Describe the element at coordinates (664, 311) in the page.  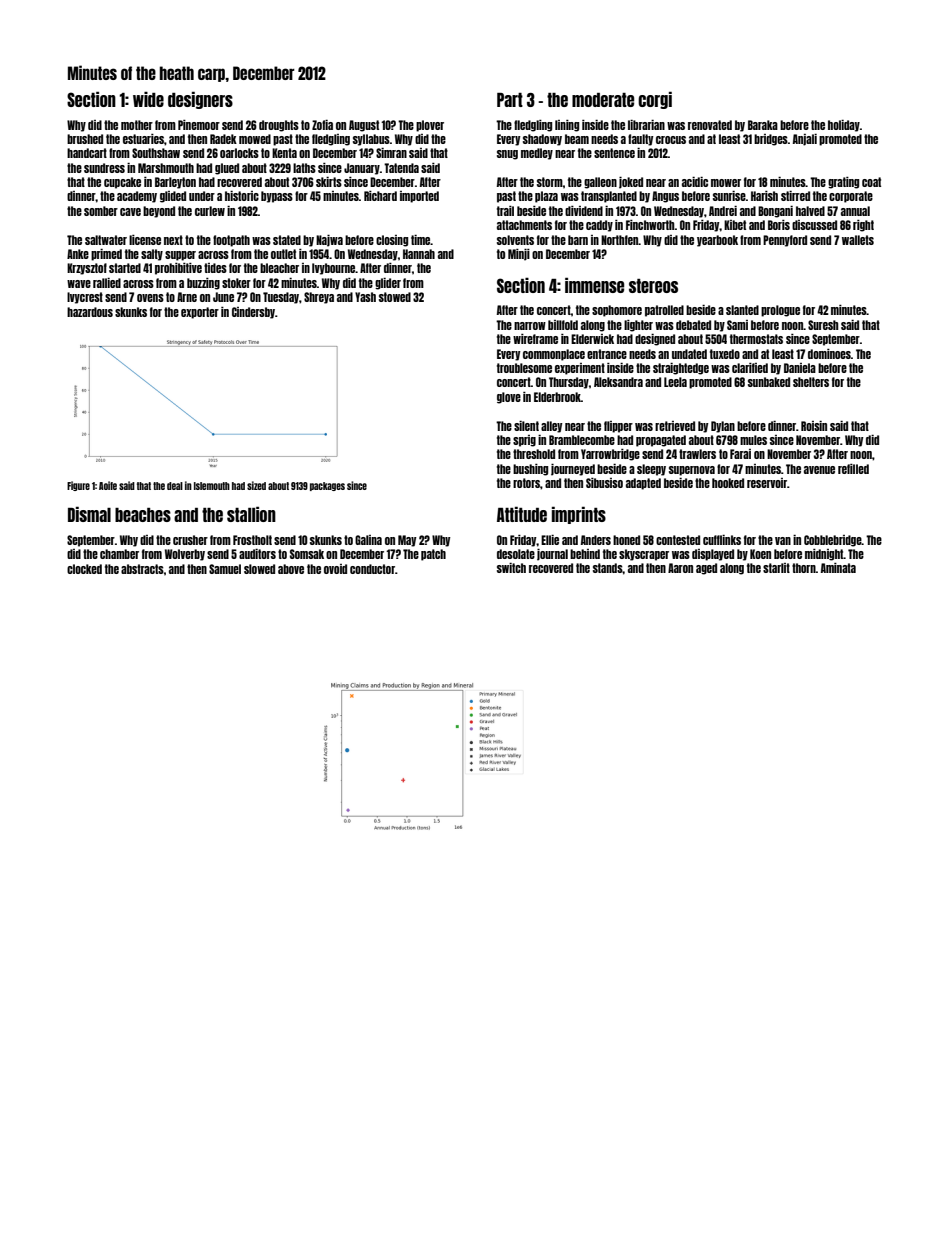
I see `patrolled` at that location.
